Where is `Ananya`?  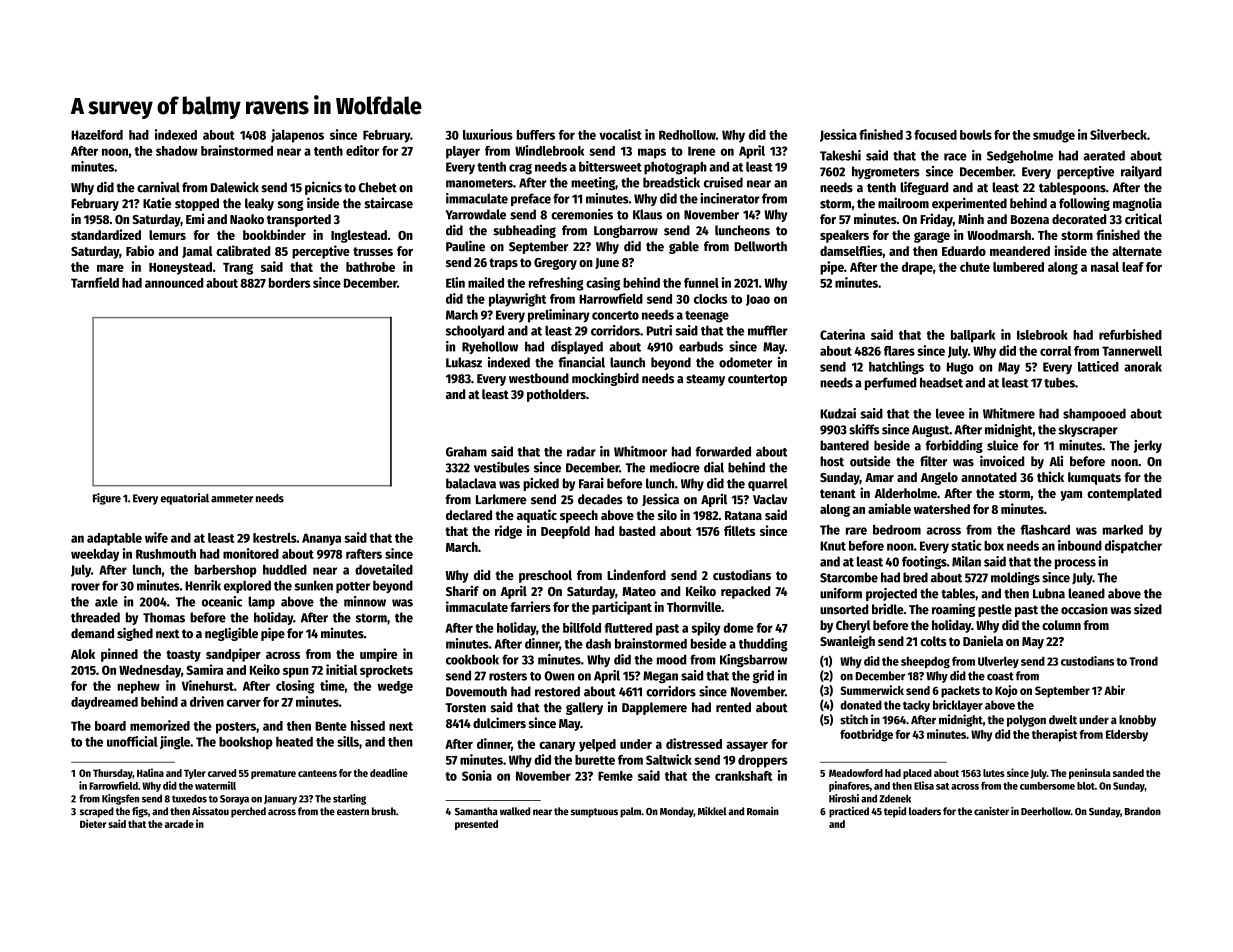
Ananya is located at coordinates (321, 539).
